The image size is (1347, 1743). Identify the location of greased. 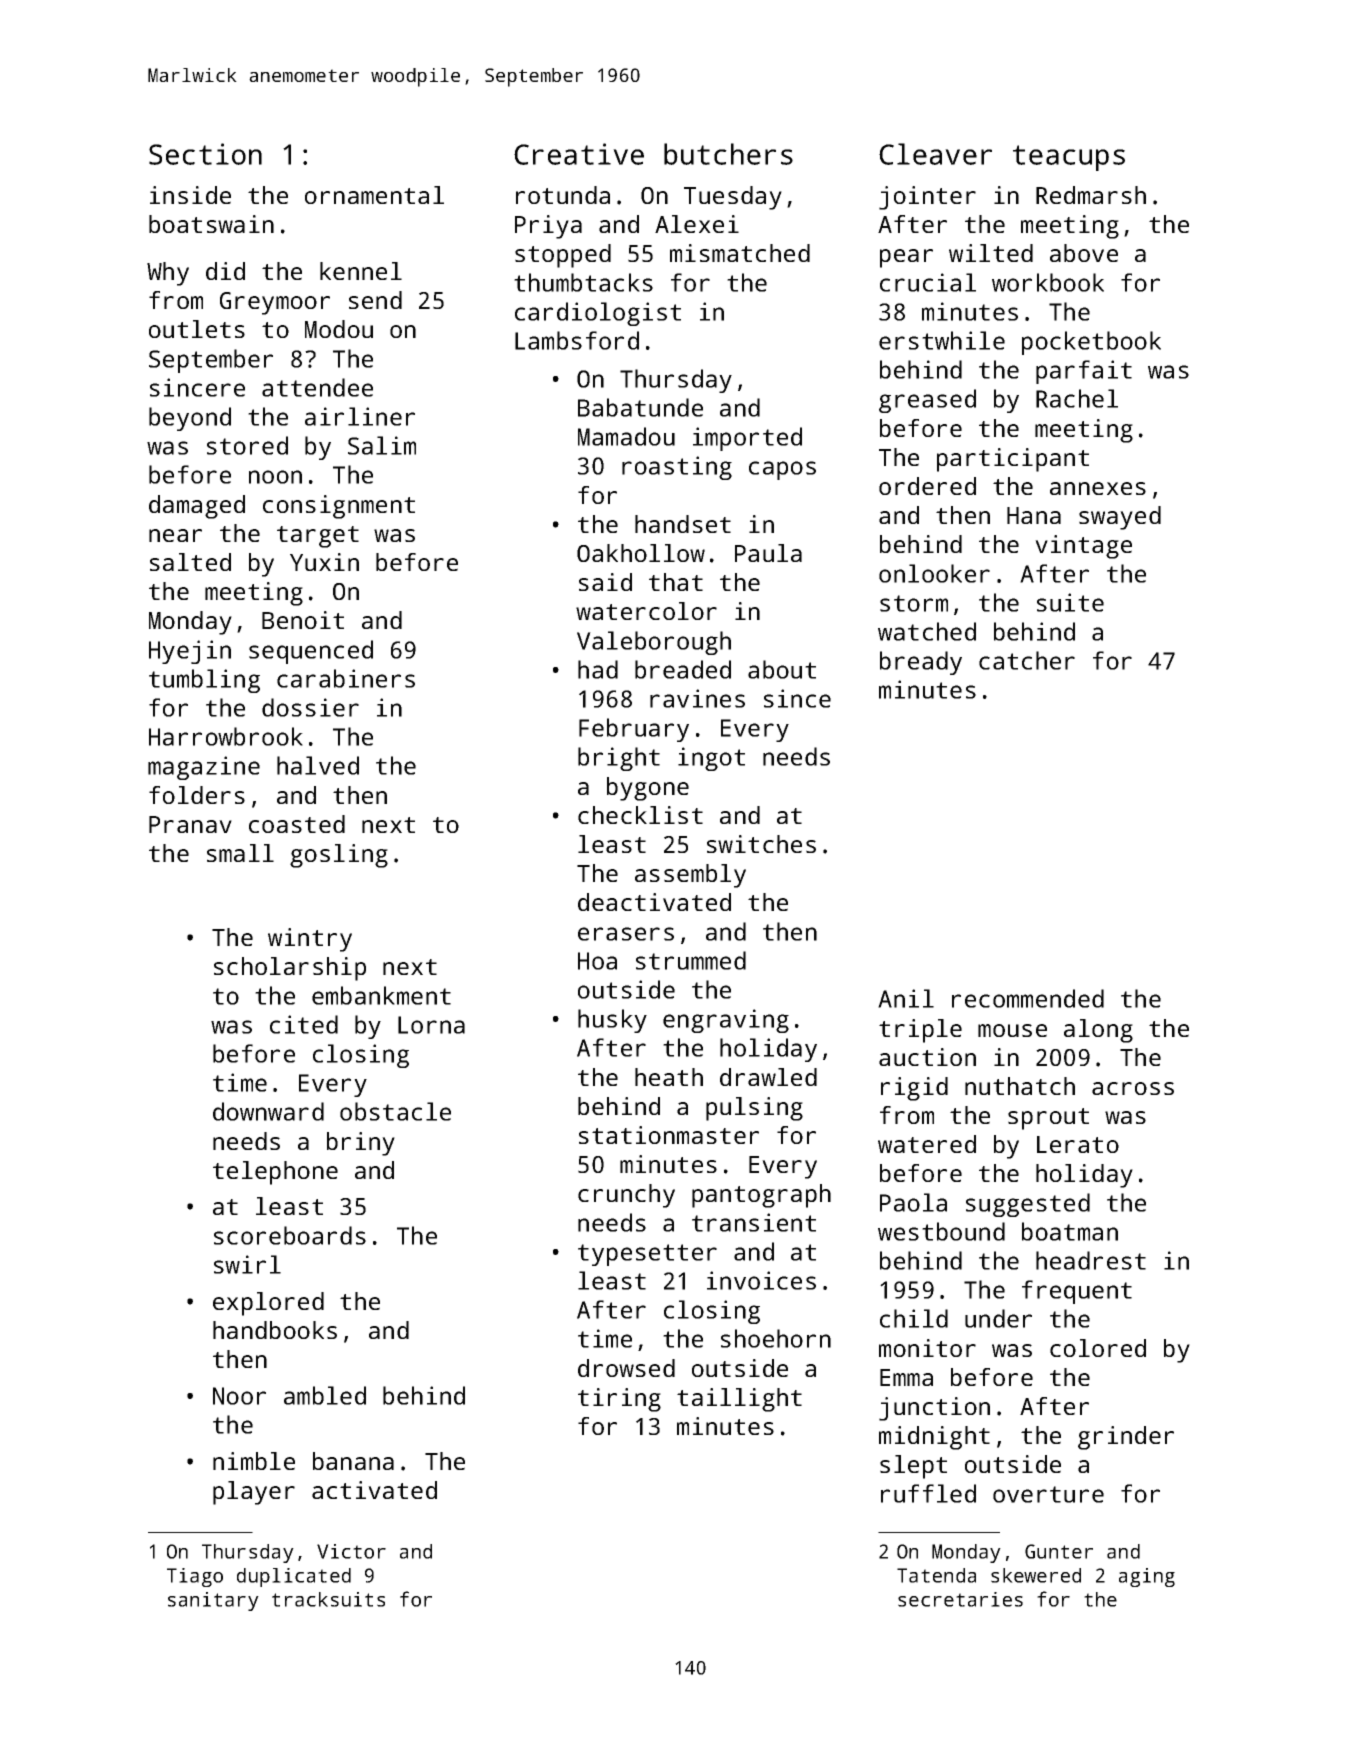
(927, 401).
